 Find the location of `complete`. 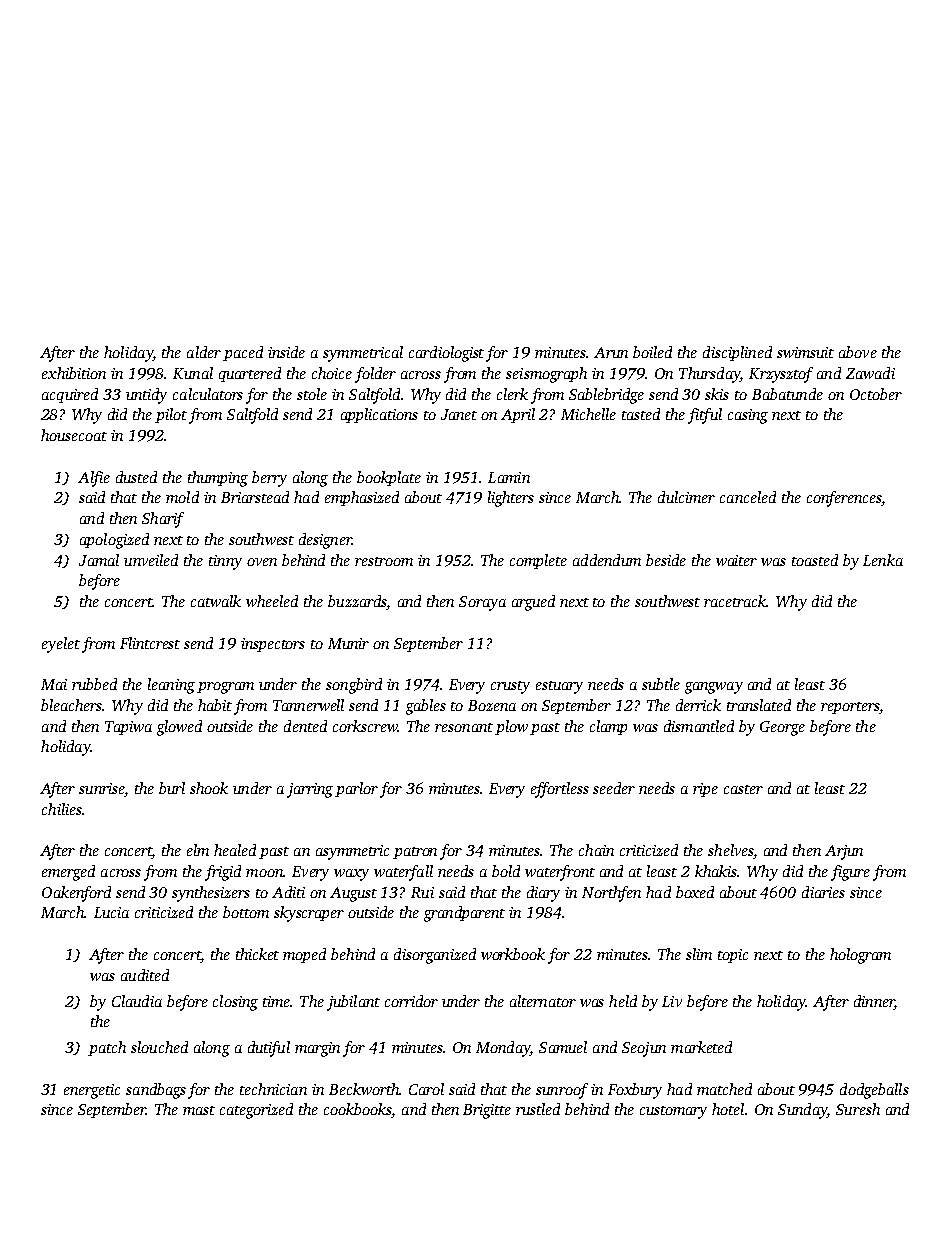

complete is located at coordinates (538, 561).
